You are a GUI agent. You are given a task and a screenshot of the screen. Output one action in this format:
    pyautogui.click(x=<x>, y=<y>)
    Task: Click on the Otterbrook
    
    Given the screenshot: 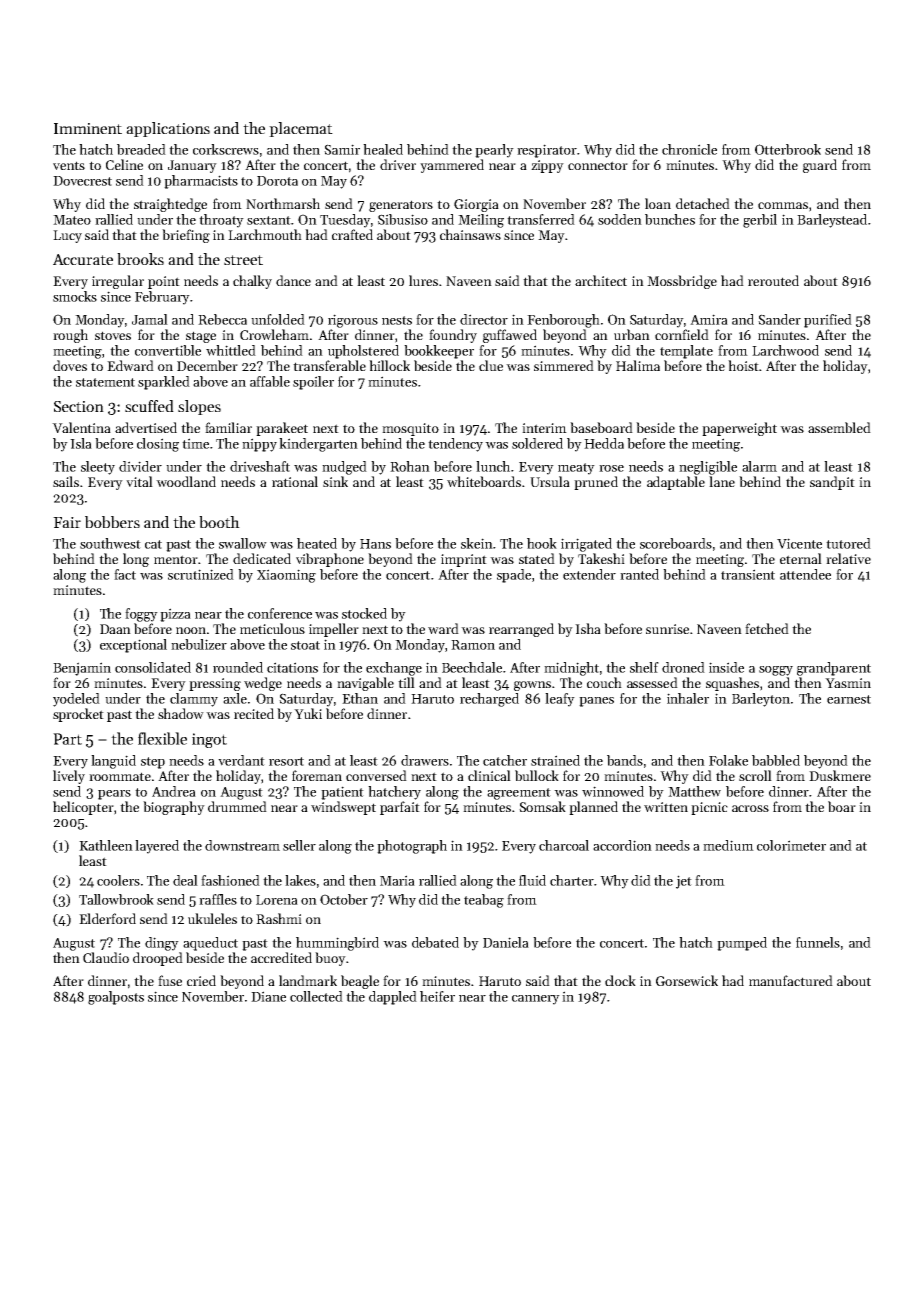 What is the action you would take?
    pyautogui.click(x=788, y=149)
